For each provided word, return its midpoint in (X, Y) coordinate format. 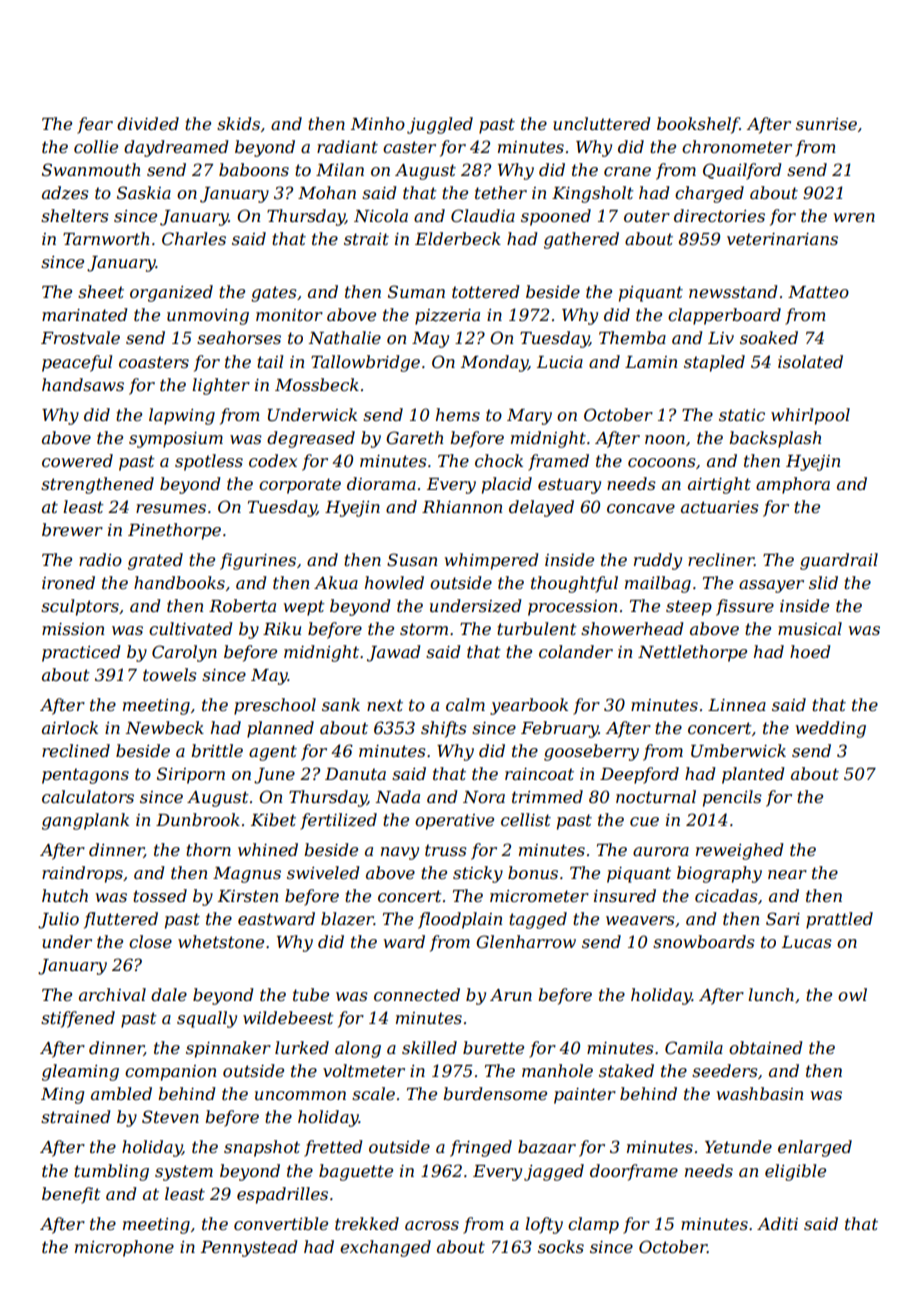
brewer (72, 529)
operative (454, 822)
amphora (793, 485)
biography (719, 874)
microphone (124, 1248)
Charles (194, 238)
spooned (556, 217)
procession (572, 608)
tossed (160, 895)
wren (854, 217)
